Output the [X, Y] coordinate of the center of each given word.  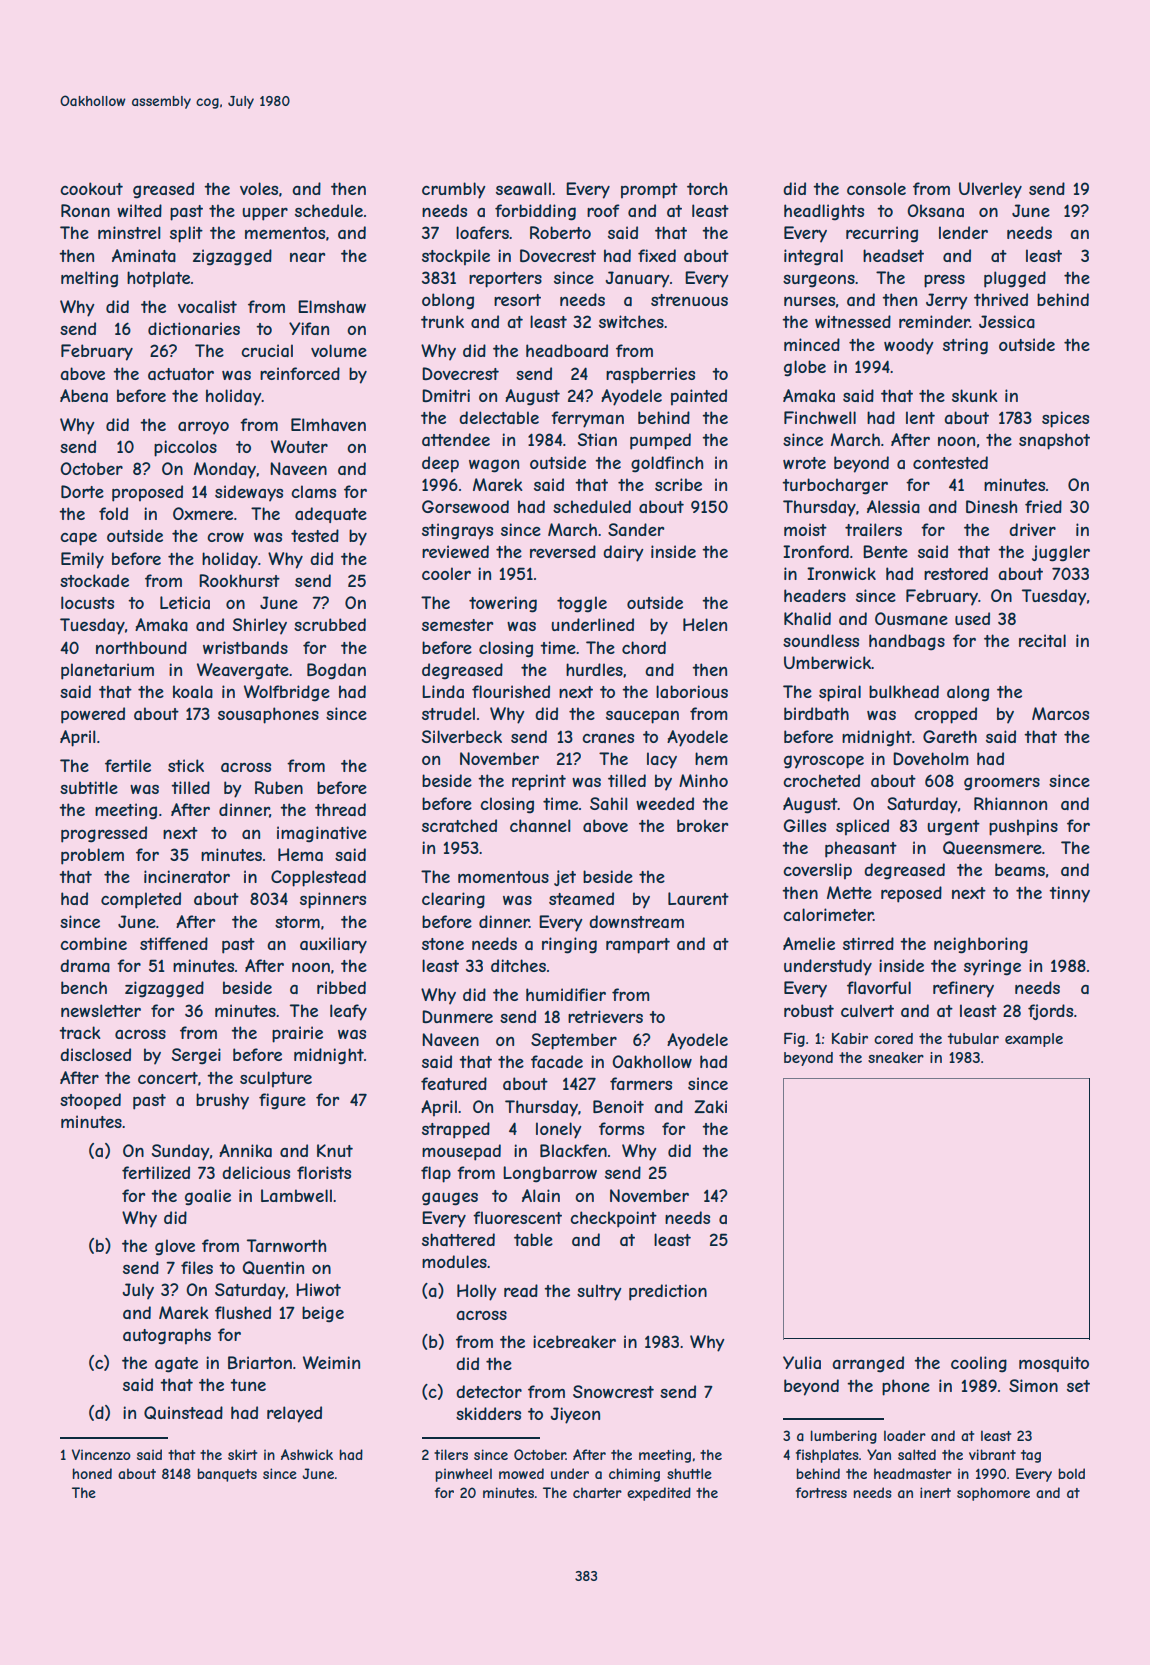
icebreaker [574, 1341]
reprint [539, 782]
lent [920, 417]
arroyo [203, 428]
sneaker [896, 1057]
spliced [862, 827]
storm [297, 922]
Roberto [560, 232]
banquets [227, 1475]
